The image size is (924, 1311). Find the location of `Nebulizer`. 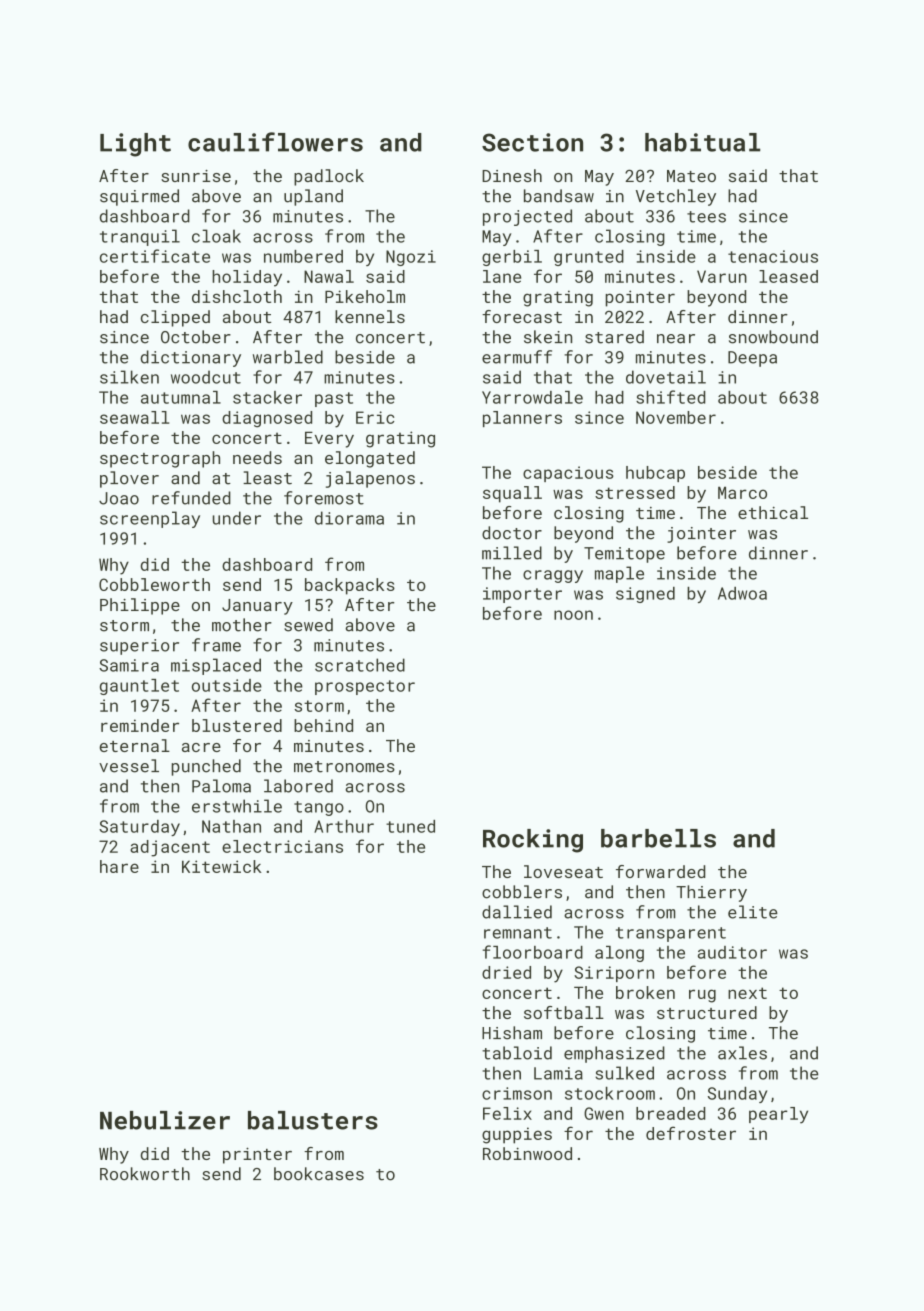

Nebulizer is located at coordinates (165, 1120).
